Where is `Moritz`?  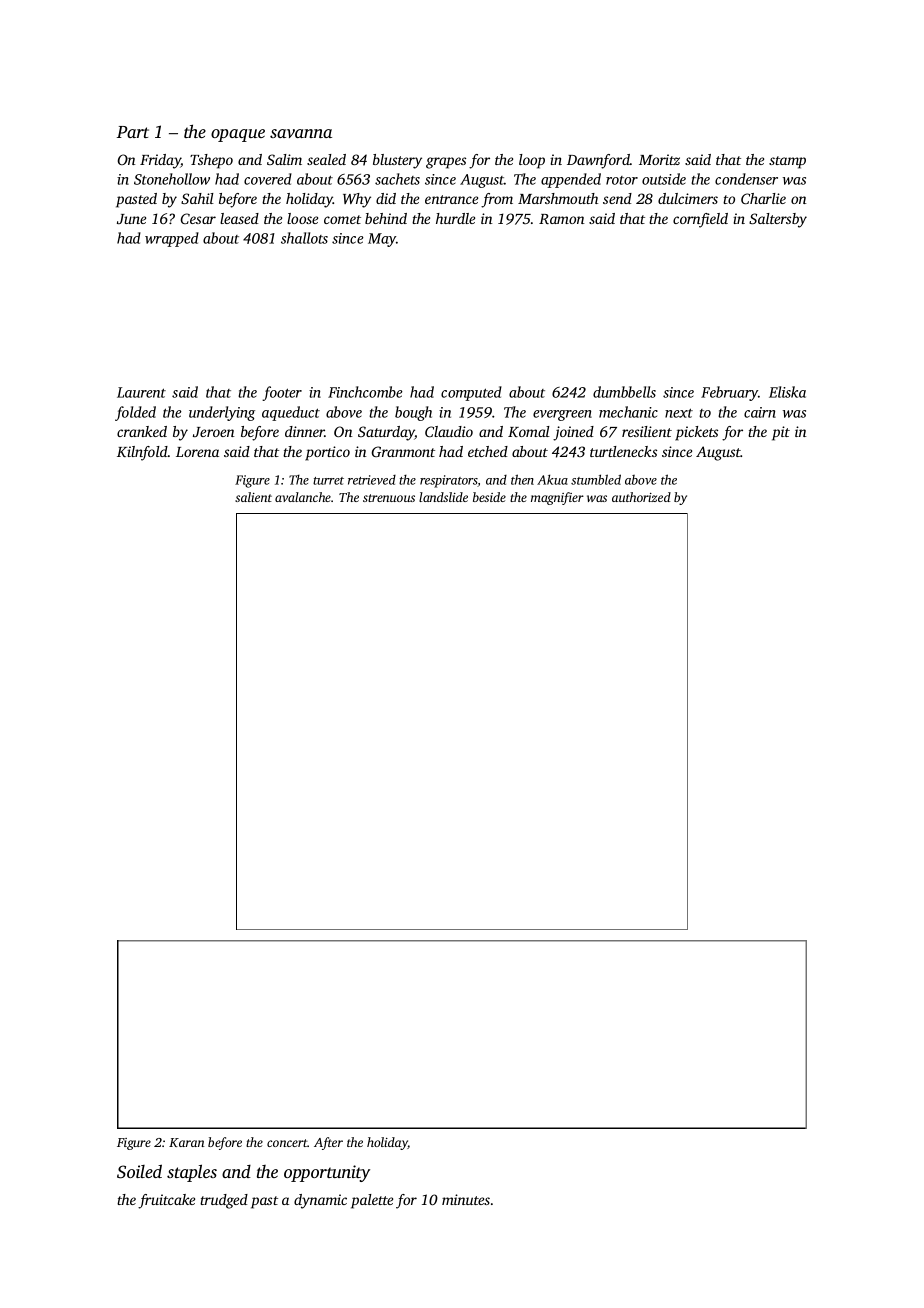
Moritz is located at coordinates (659, 159).
